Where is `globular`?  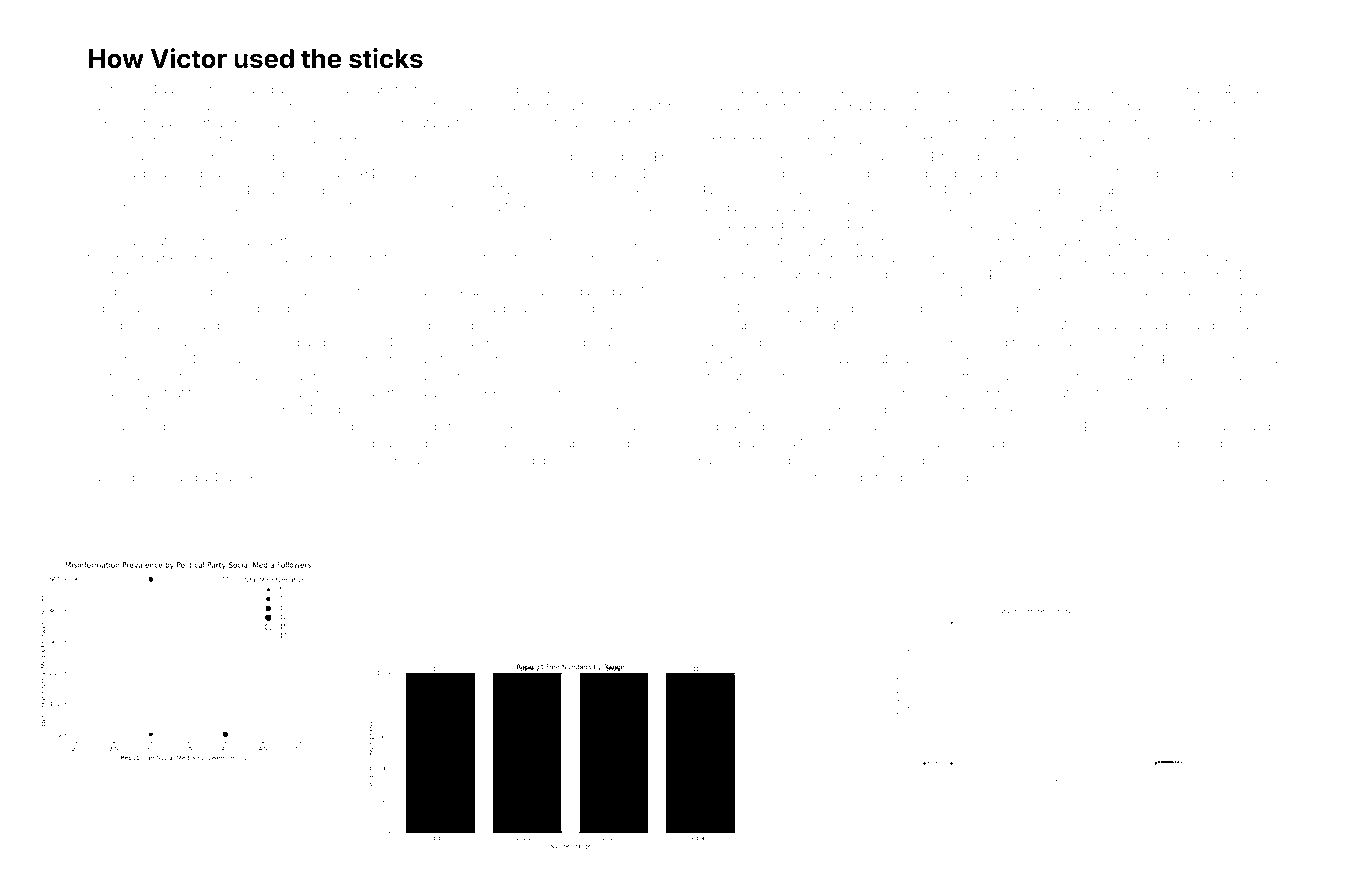 globular is located at coordinates (269, 259).
